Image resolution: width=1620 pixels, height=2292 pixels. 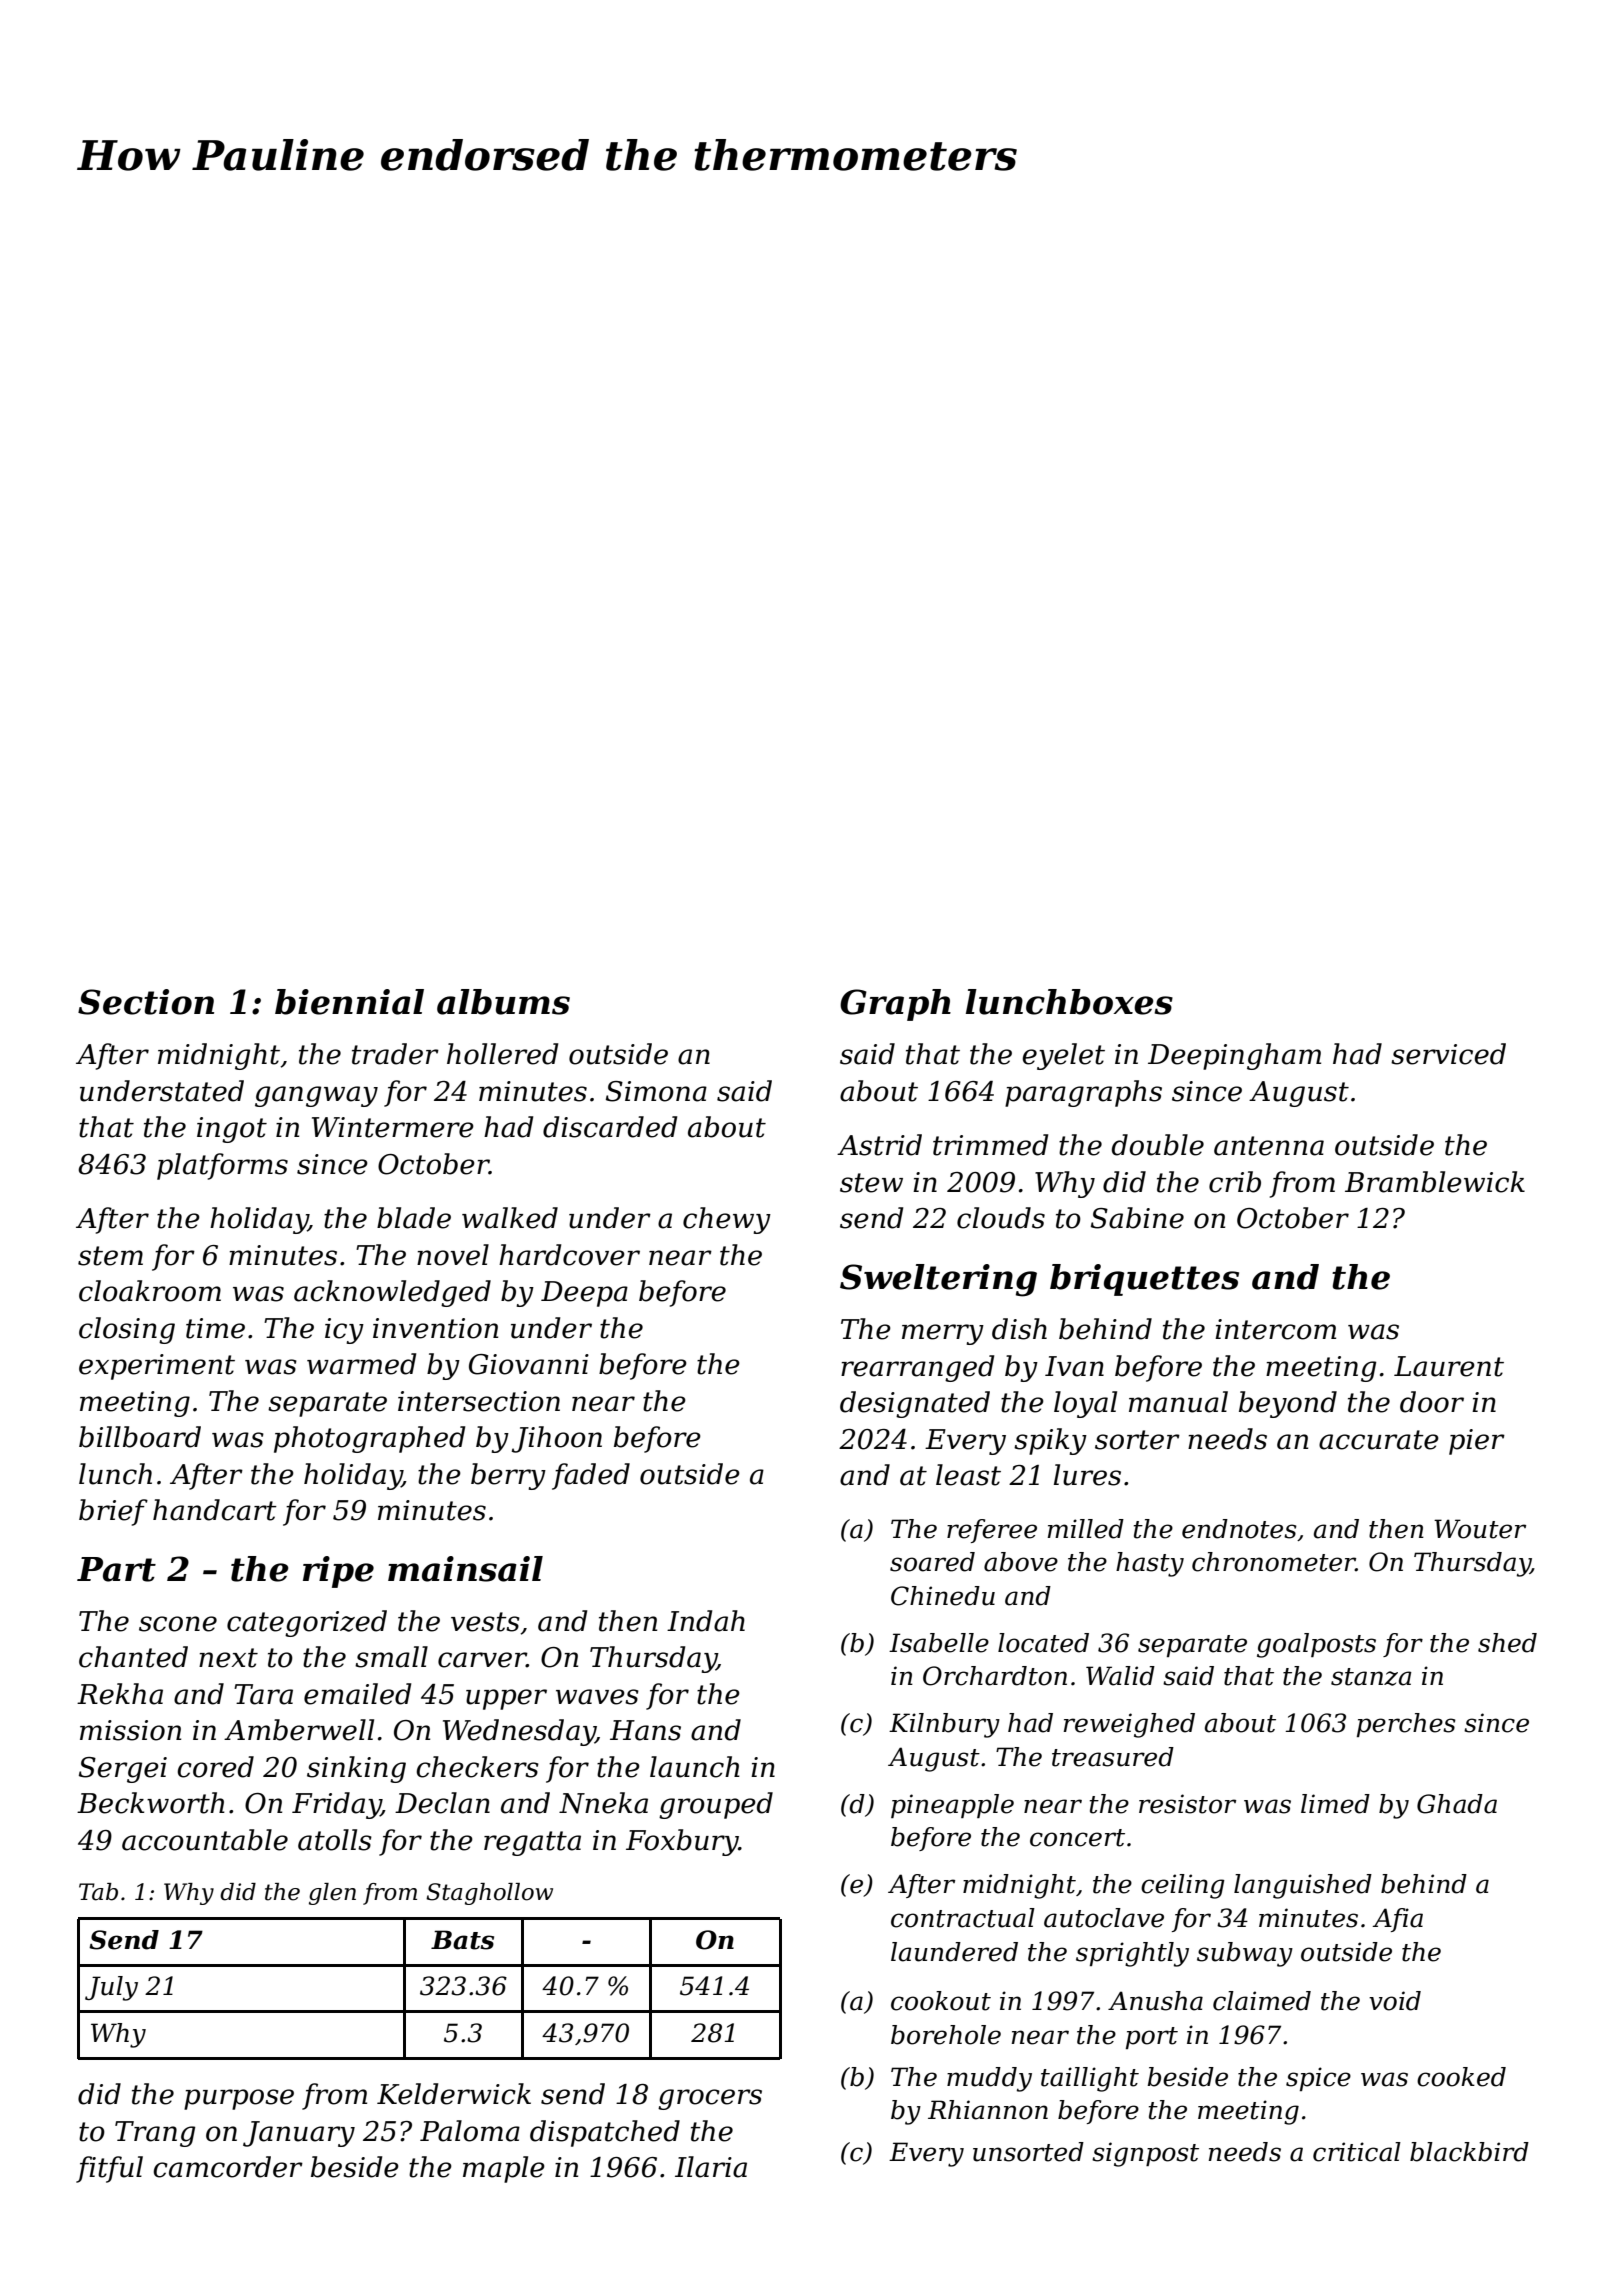 I want to click on albums, so click(x=503, y=1002).
